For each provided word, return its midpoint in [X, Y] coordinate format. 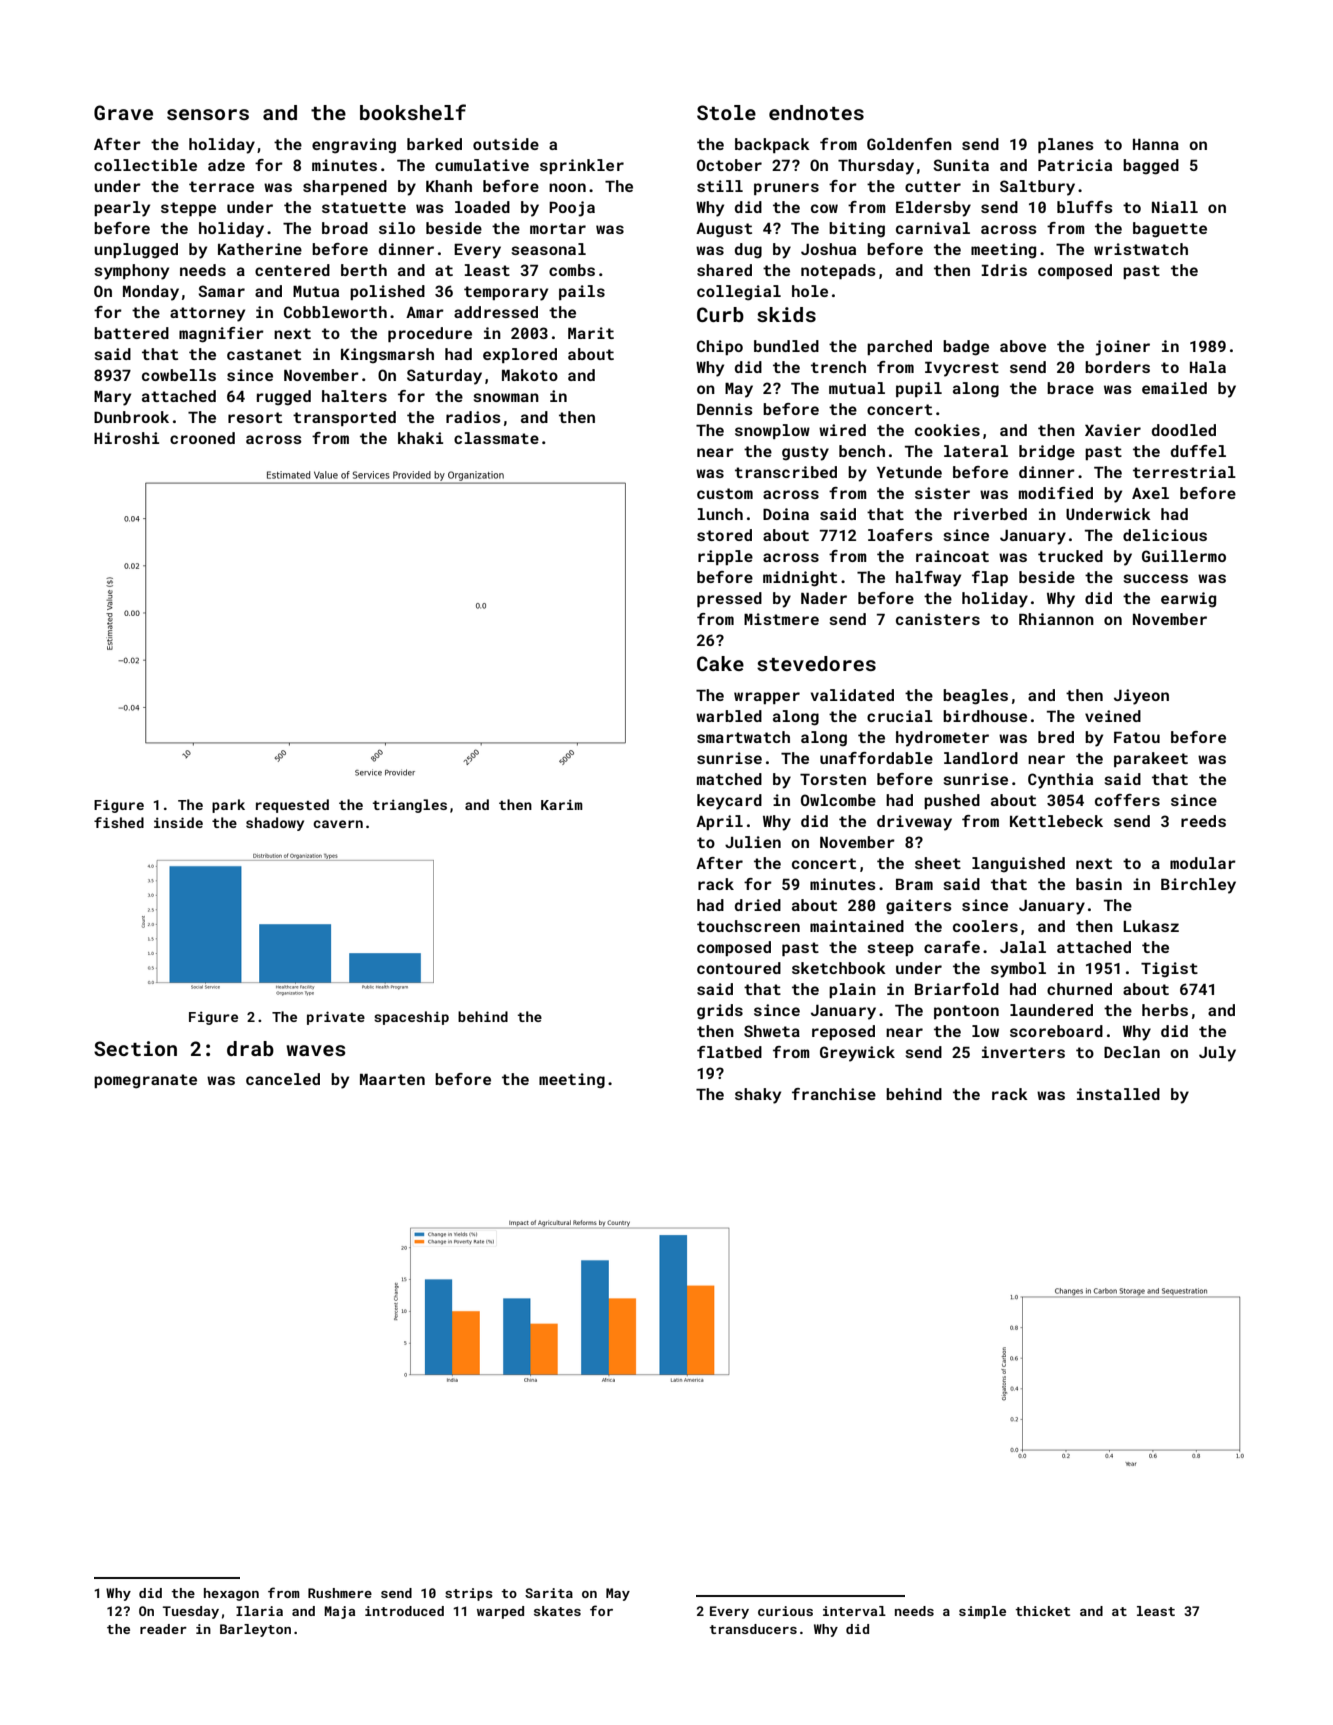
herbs [1165, 1010]
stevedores [816, 663]
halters [354, 396]
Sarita [549, 1593]
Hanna [1156, 144]
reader [163, 1629]
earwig [1188, 600]
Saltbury [1037, 188]
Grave [123, 112]
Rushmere [340, 1593]
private [336, 1018]
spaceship [411, 1018]
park [228, 806]
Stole [726, 112]
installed [1118, 1094]
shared [724, 270]
